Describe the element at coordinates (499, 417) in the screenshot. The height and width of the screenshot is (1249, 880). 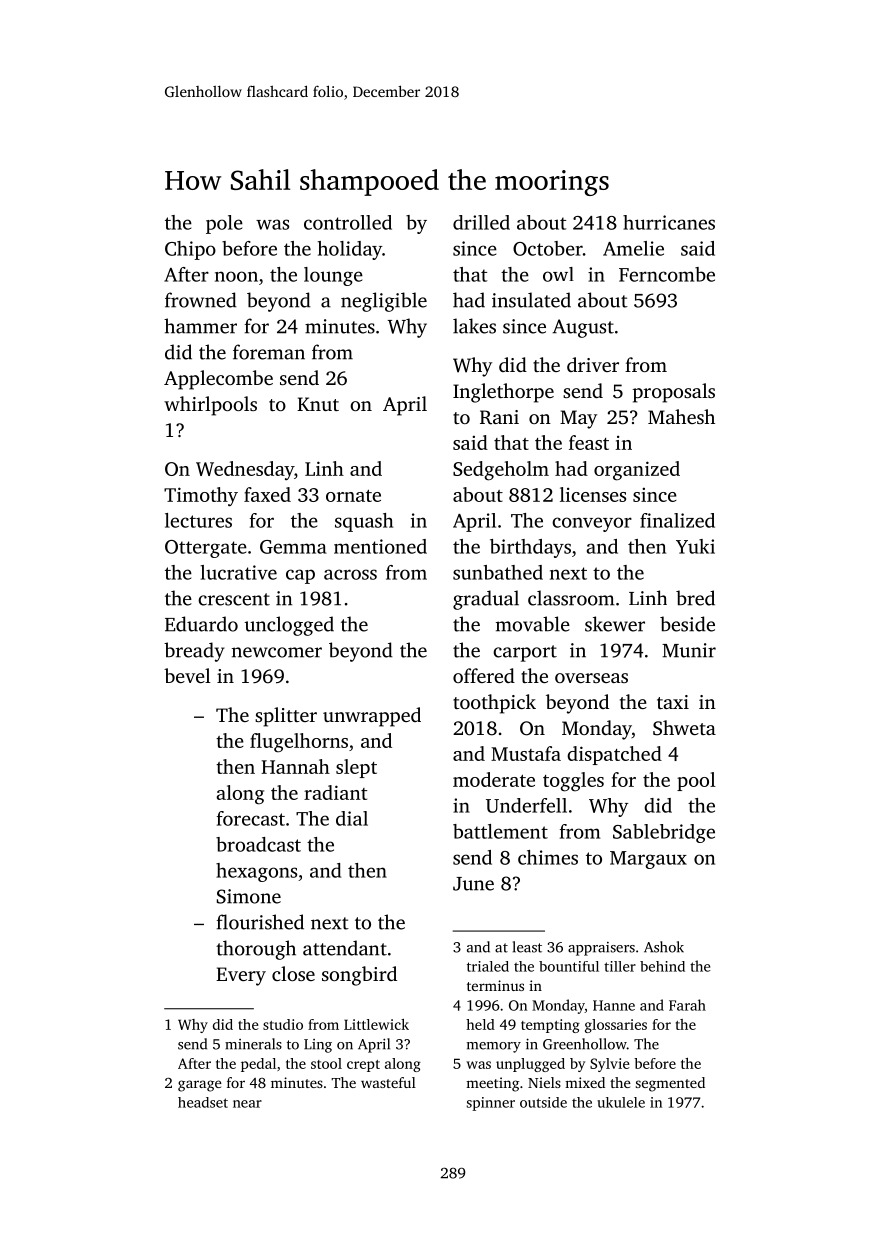
I see `Rani` at that location.
